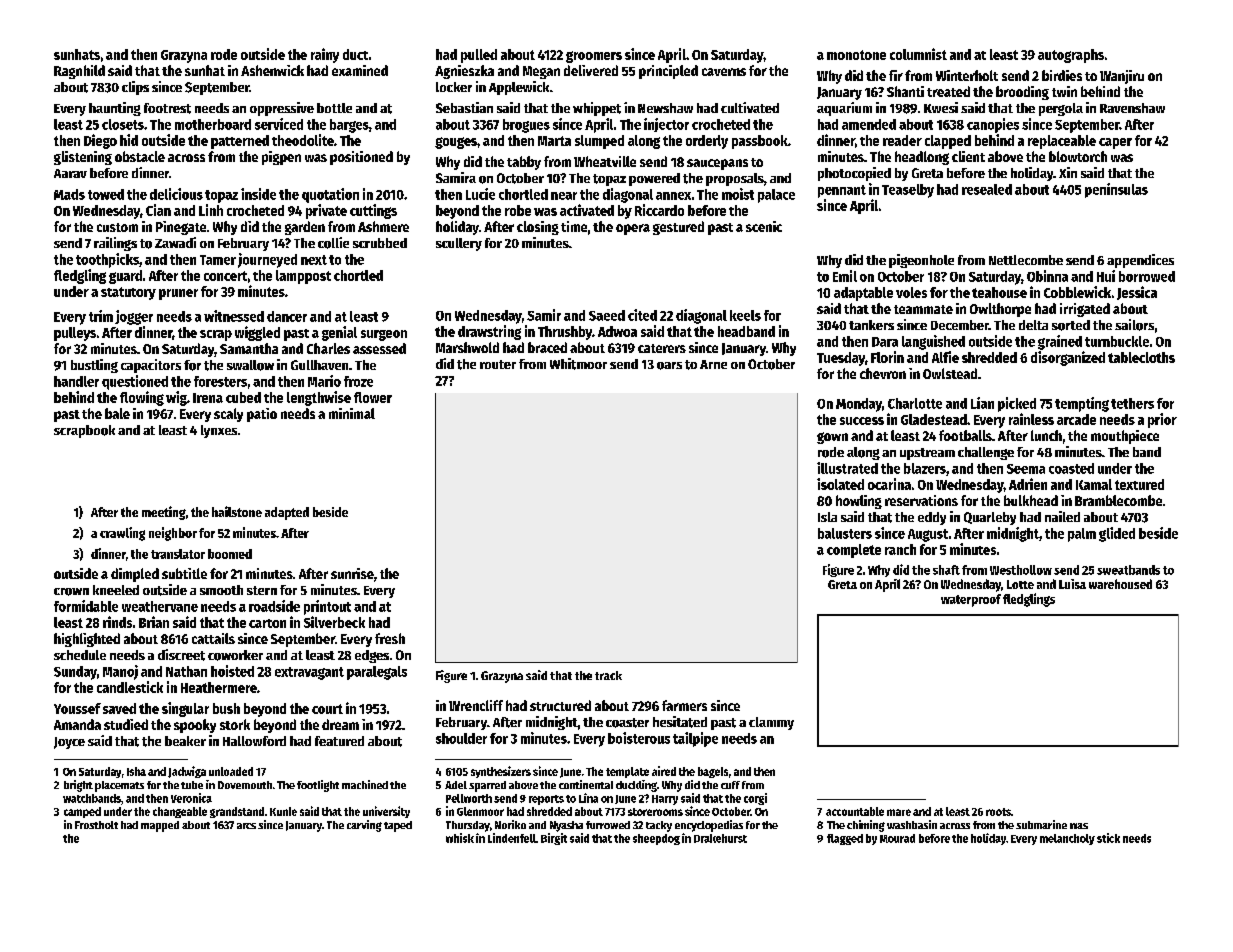 The width and height of the image is (1233, 952). Describe the element at coordinates (77, 708) in the image. I see `Youssef` at that location.
